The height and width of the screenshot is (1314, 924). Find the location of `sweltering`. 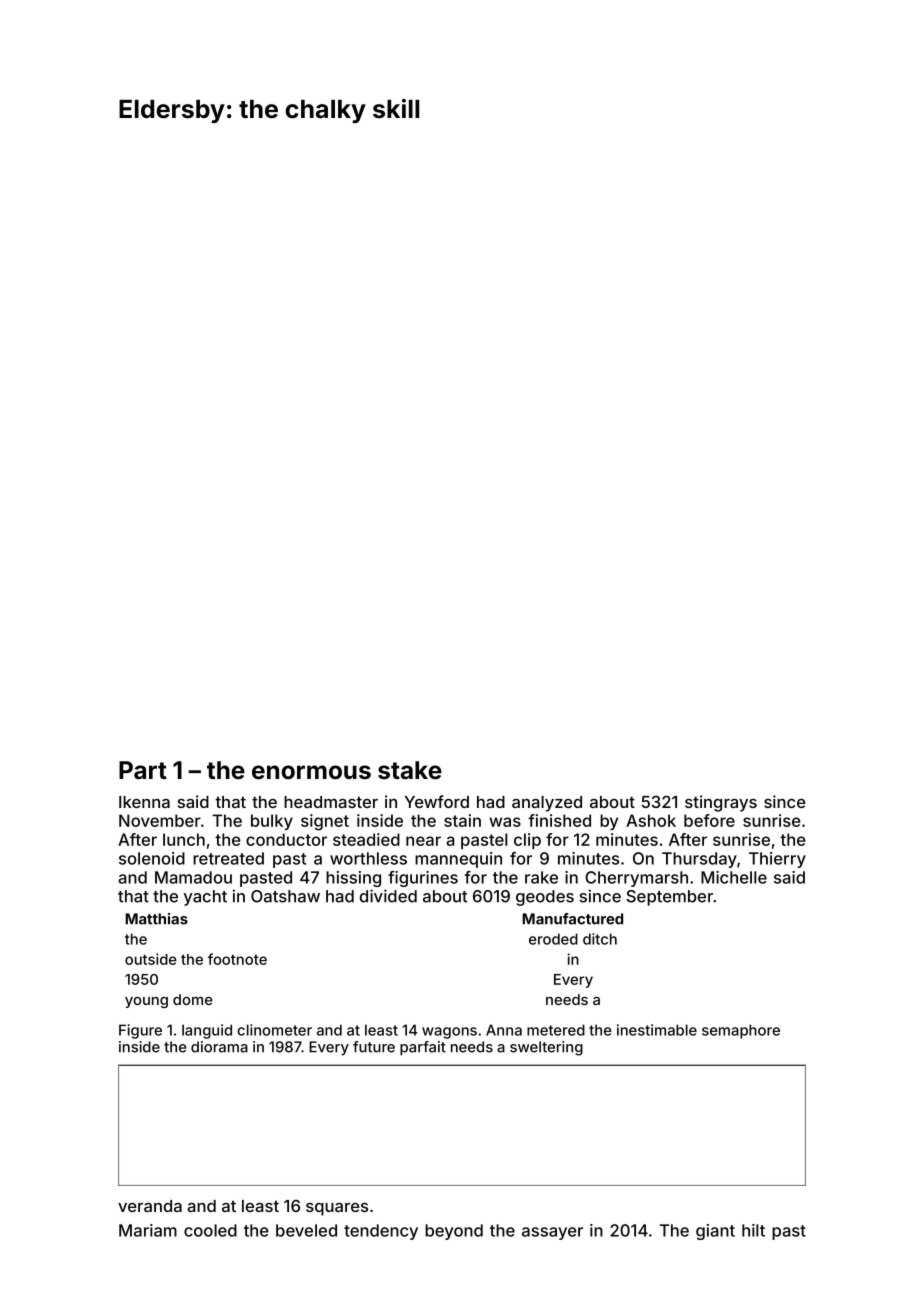

sweltering is located at coordinates (546, 1048).
